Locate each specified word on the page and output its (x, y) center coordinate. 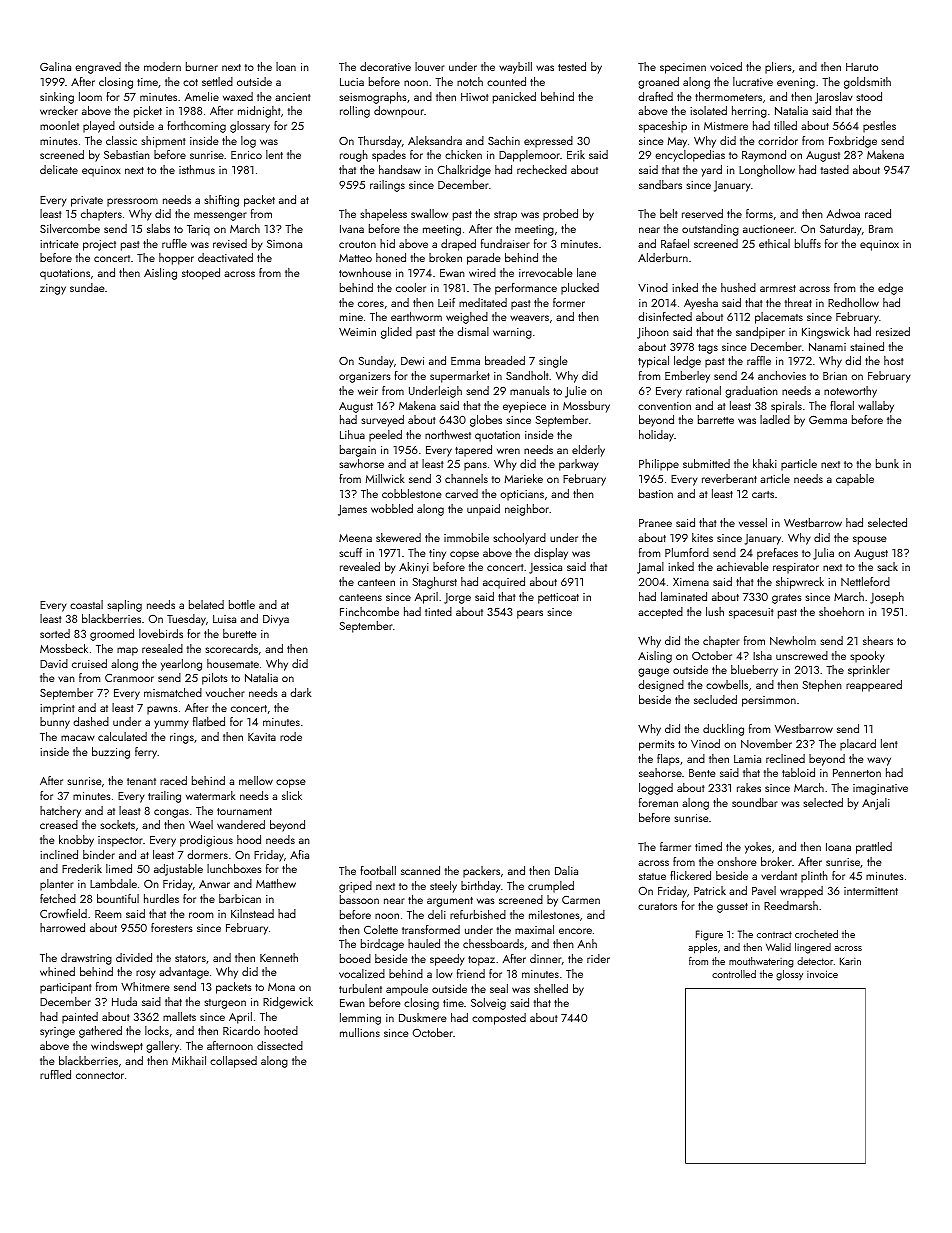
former (569, 302)
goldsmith (867, 83)
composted (499, 1019)
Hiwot (474, 97)
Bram (881, 229)
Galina (55, 66)
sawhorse (362, 463)
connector (100, 1075)
